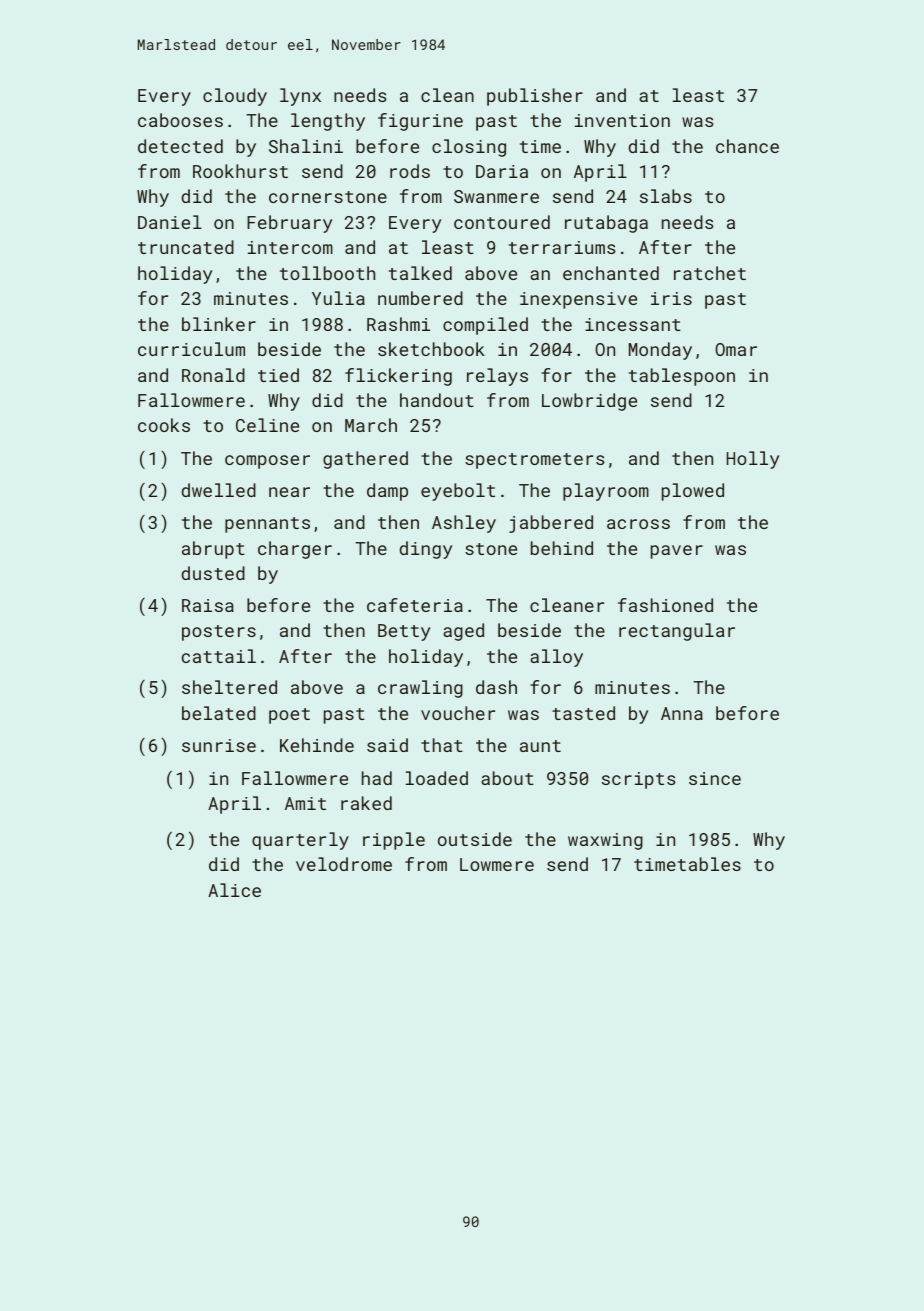  Describe the element at coordinates (164, 425) in the screenshot. I see `cooks` at that location.
